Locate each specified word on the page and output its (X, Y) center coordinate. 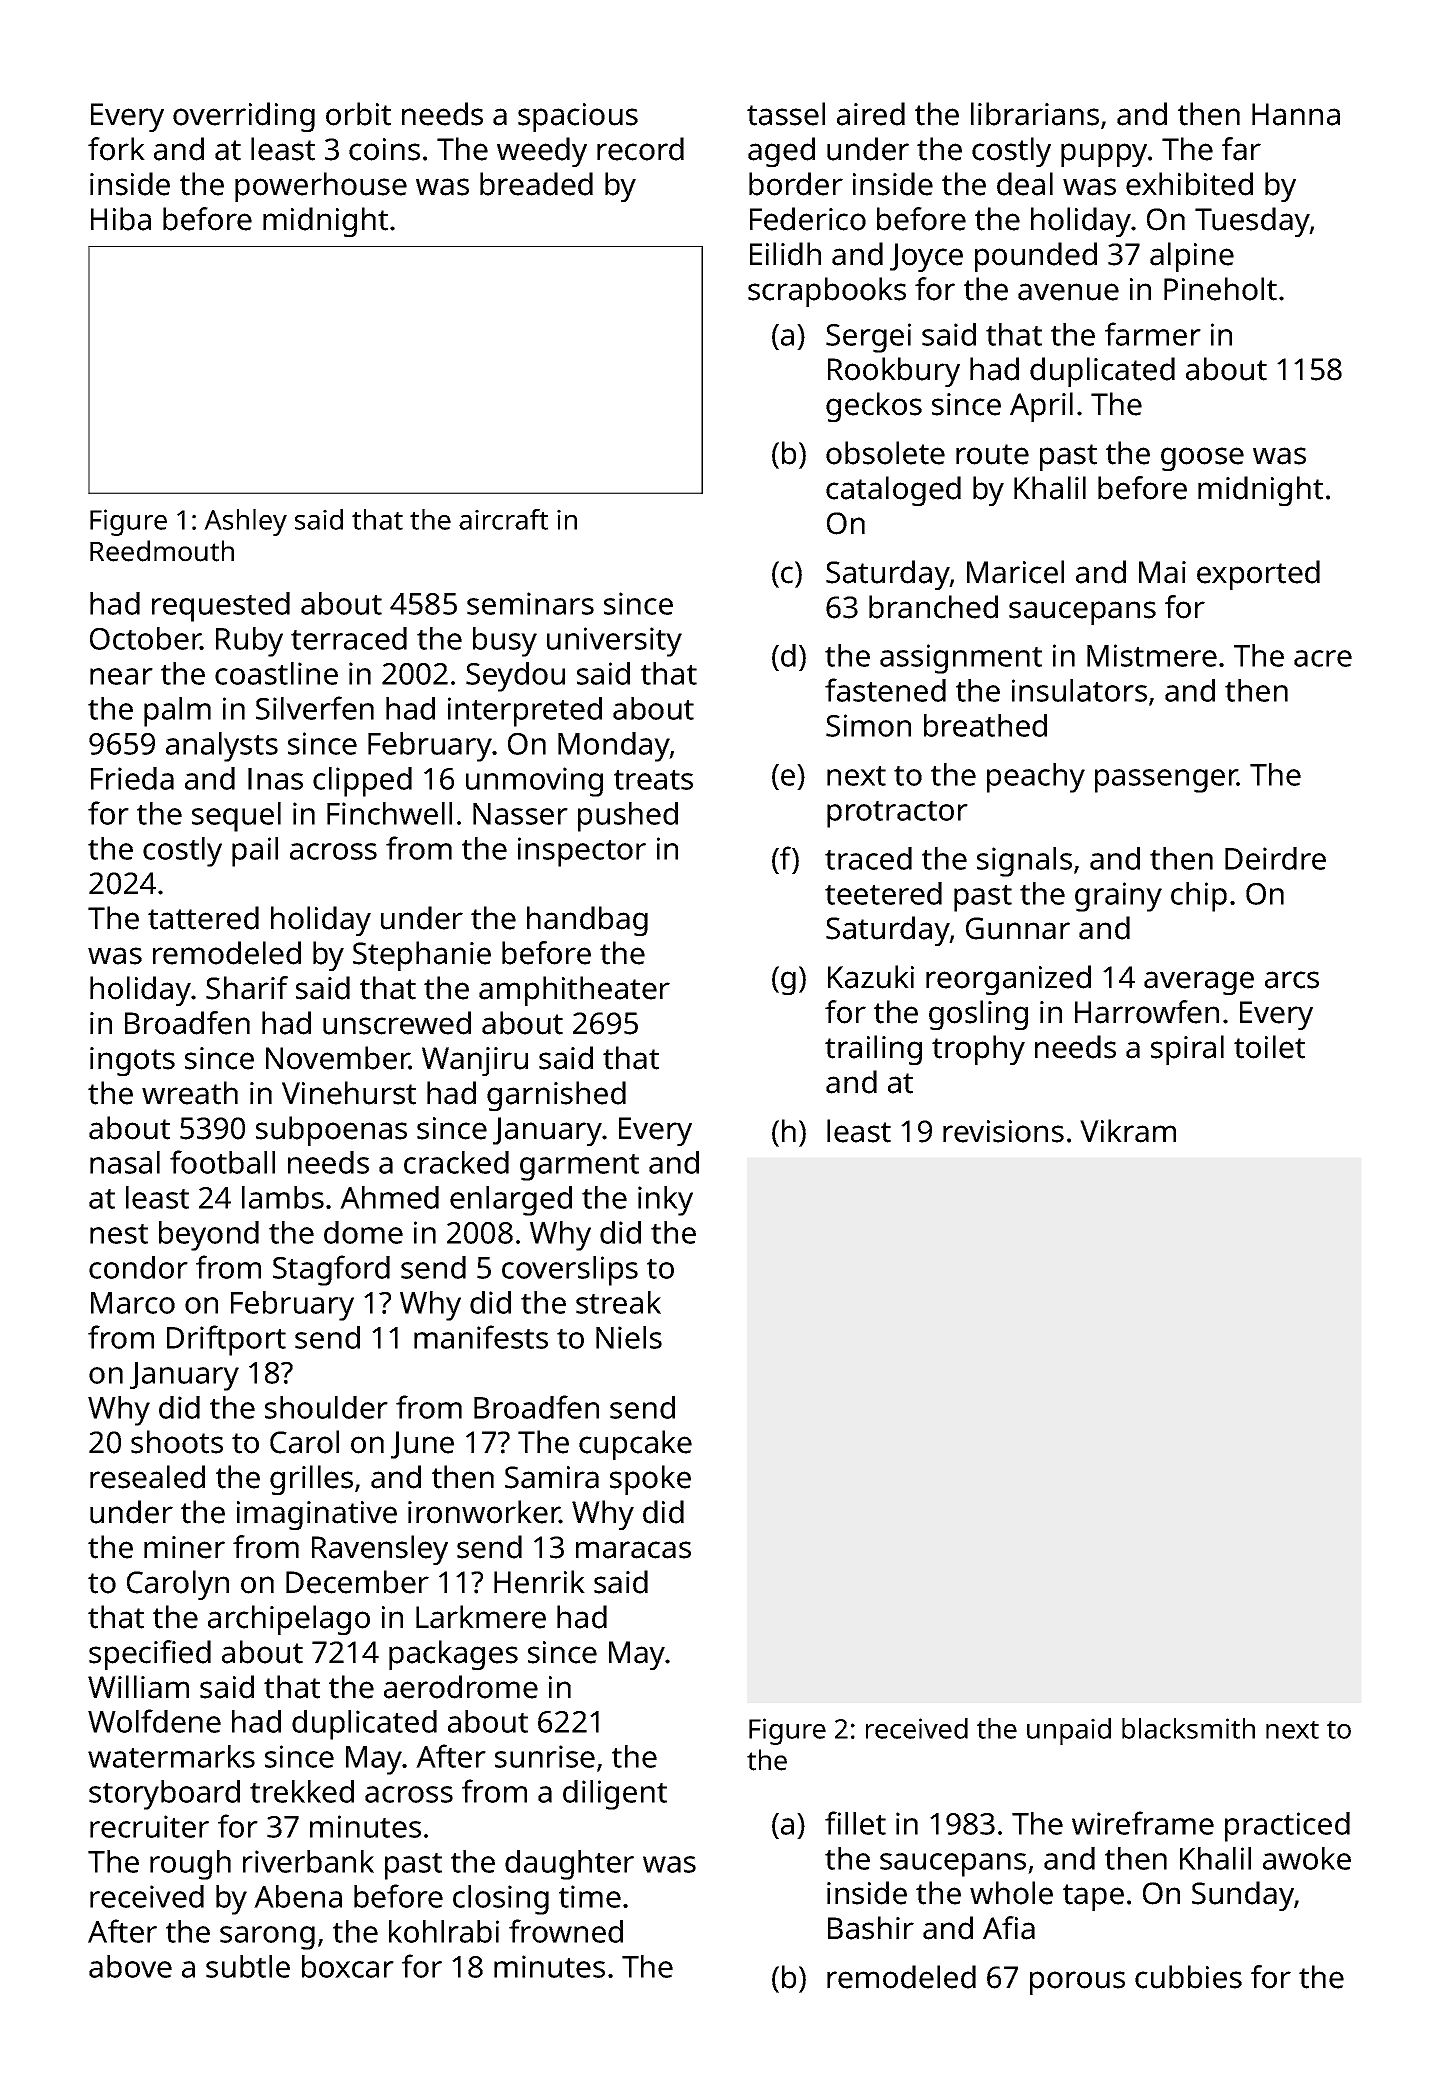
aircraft (503, 519)
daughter (569, 1865)
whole (1011, 1893)
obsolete (885, 453)
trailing (873, 1050)
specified (150, 1655)
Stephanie (422, 956)
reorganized (1008, 980)
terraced (349, 638)
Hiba (121, 219)
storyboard (164, 1795)
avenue (1068, 292)
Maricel (1015, 572)
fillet (855, 1823)
